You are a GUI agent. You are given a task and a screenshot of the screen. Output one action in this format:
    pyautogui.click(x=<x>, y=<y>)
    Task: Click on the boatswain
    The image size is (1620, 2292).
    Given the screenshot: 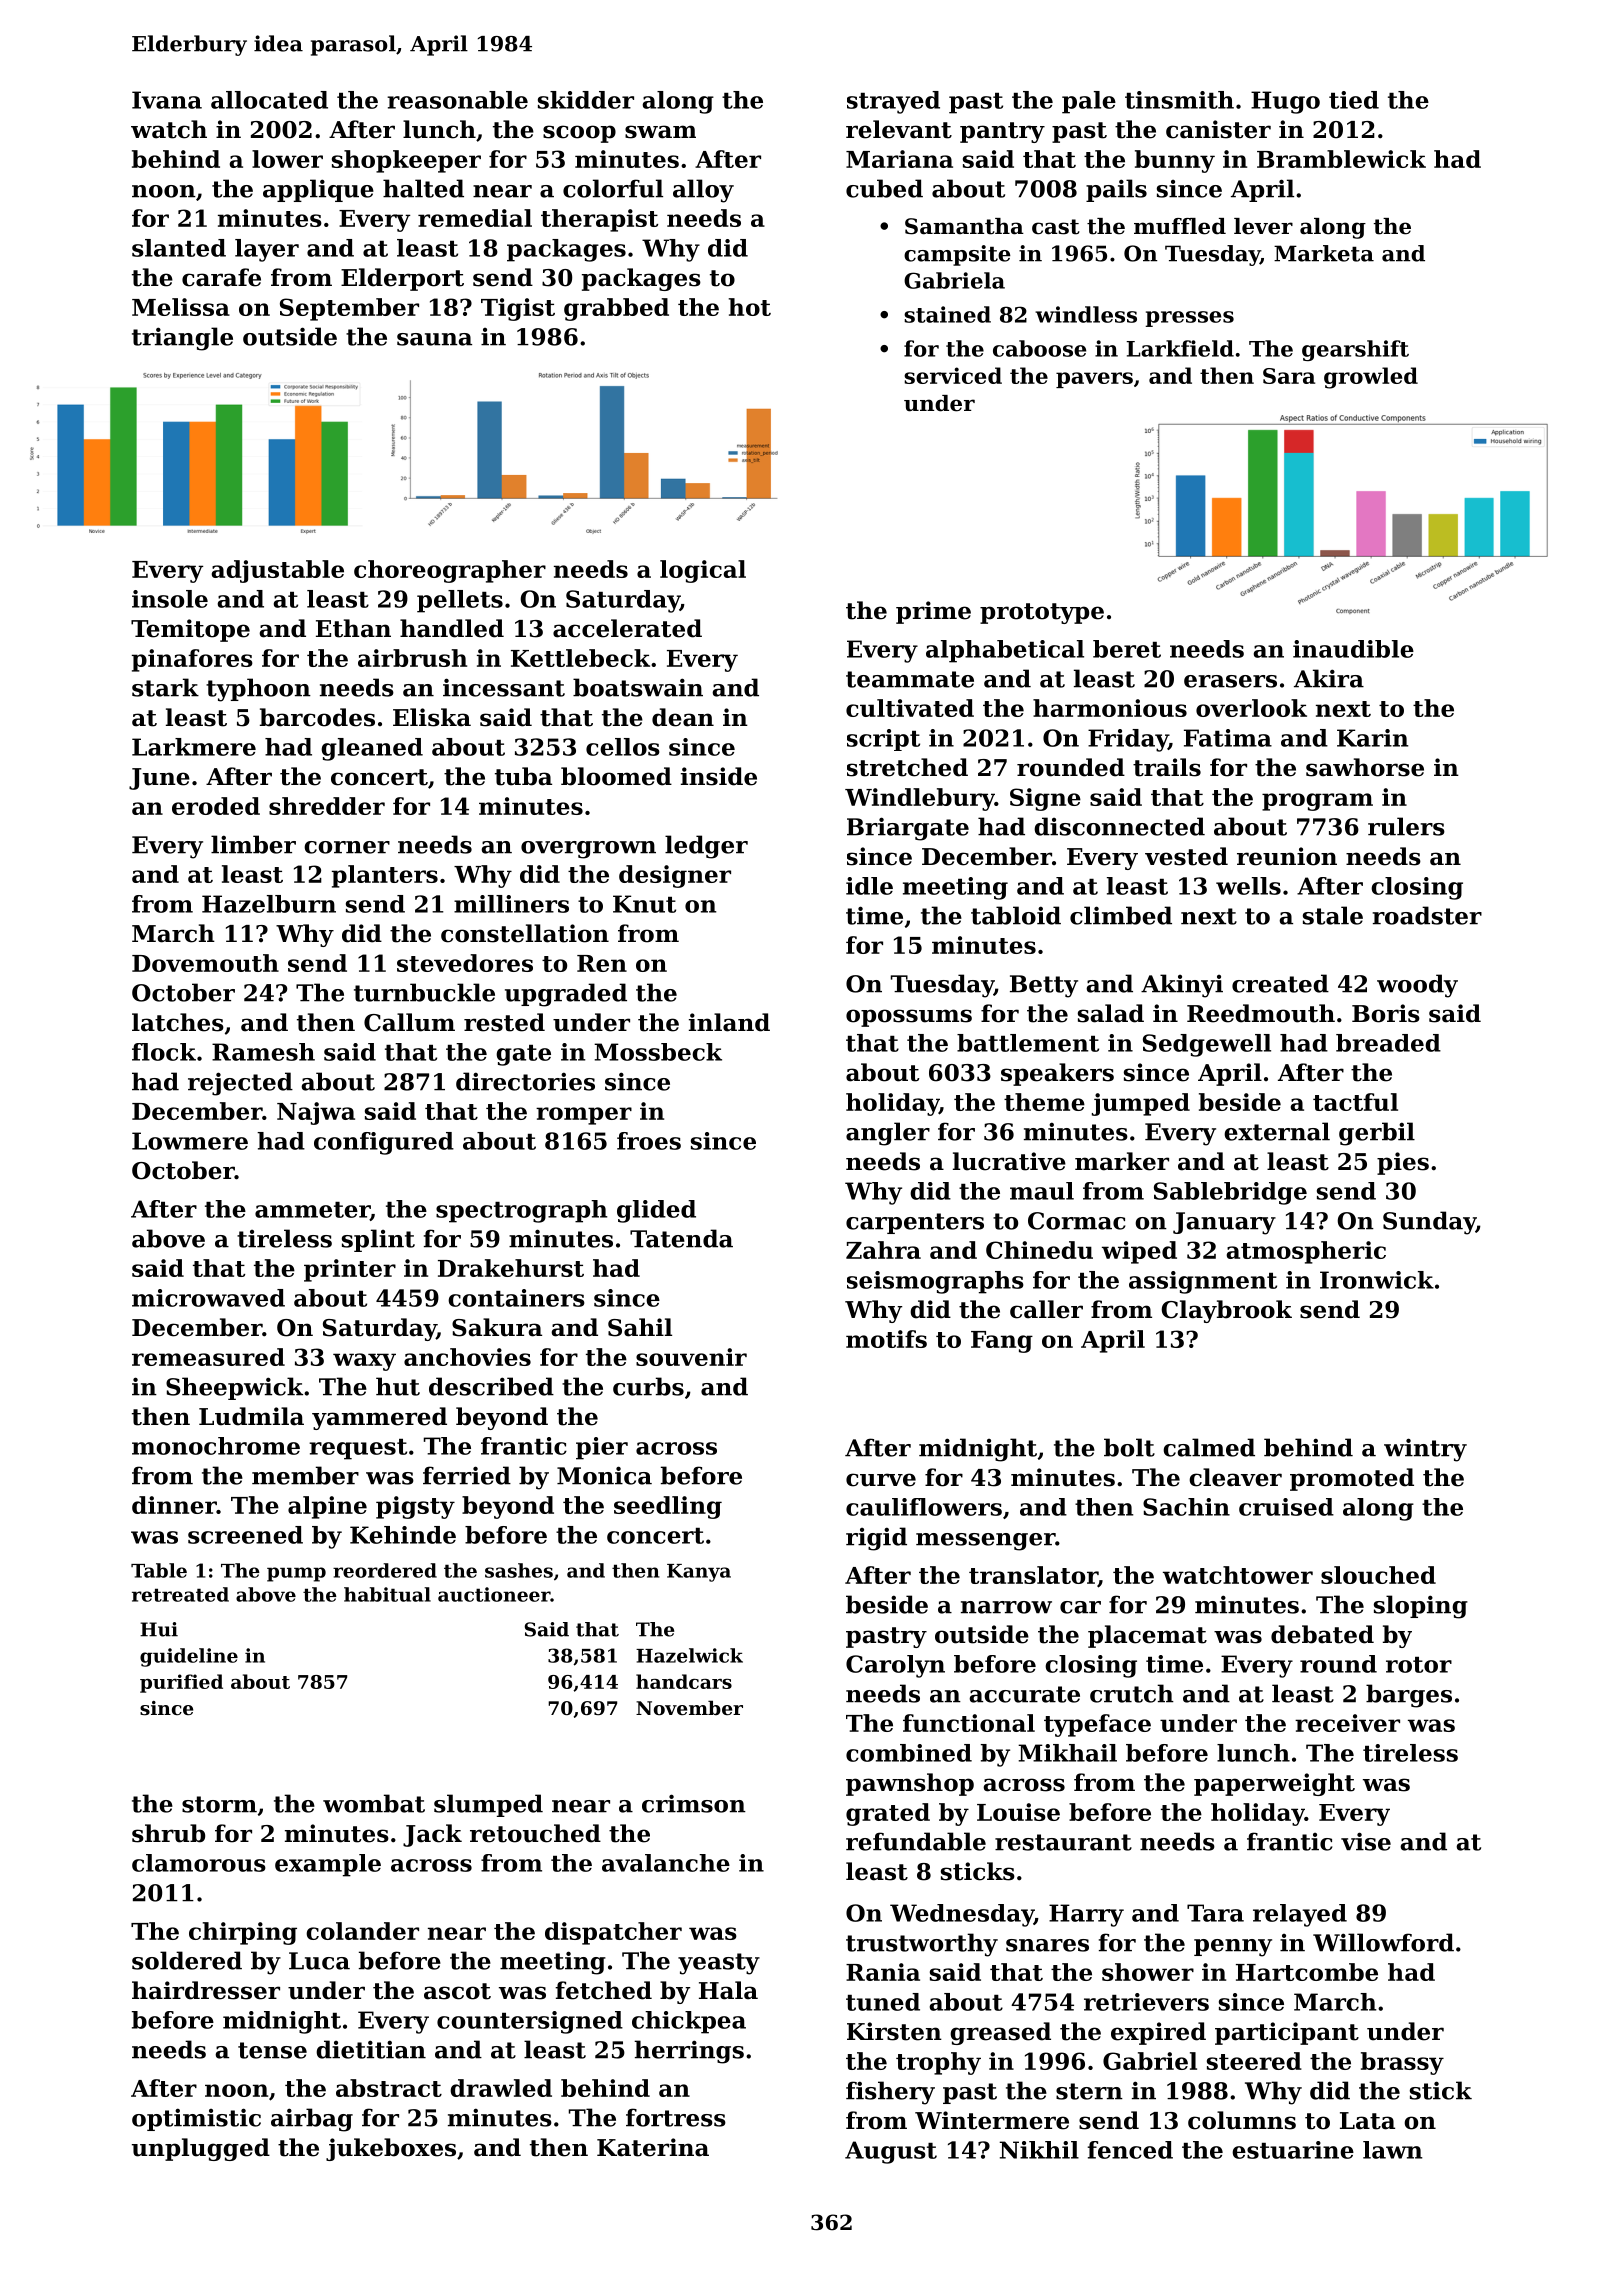 What is the action you would take?
    pyautogui.click(x=638, y=687)
